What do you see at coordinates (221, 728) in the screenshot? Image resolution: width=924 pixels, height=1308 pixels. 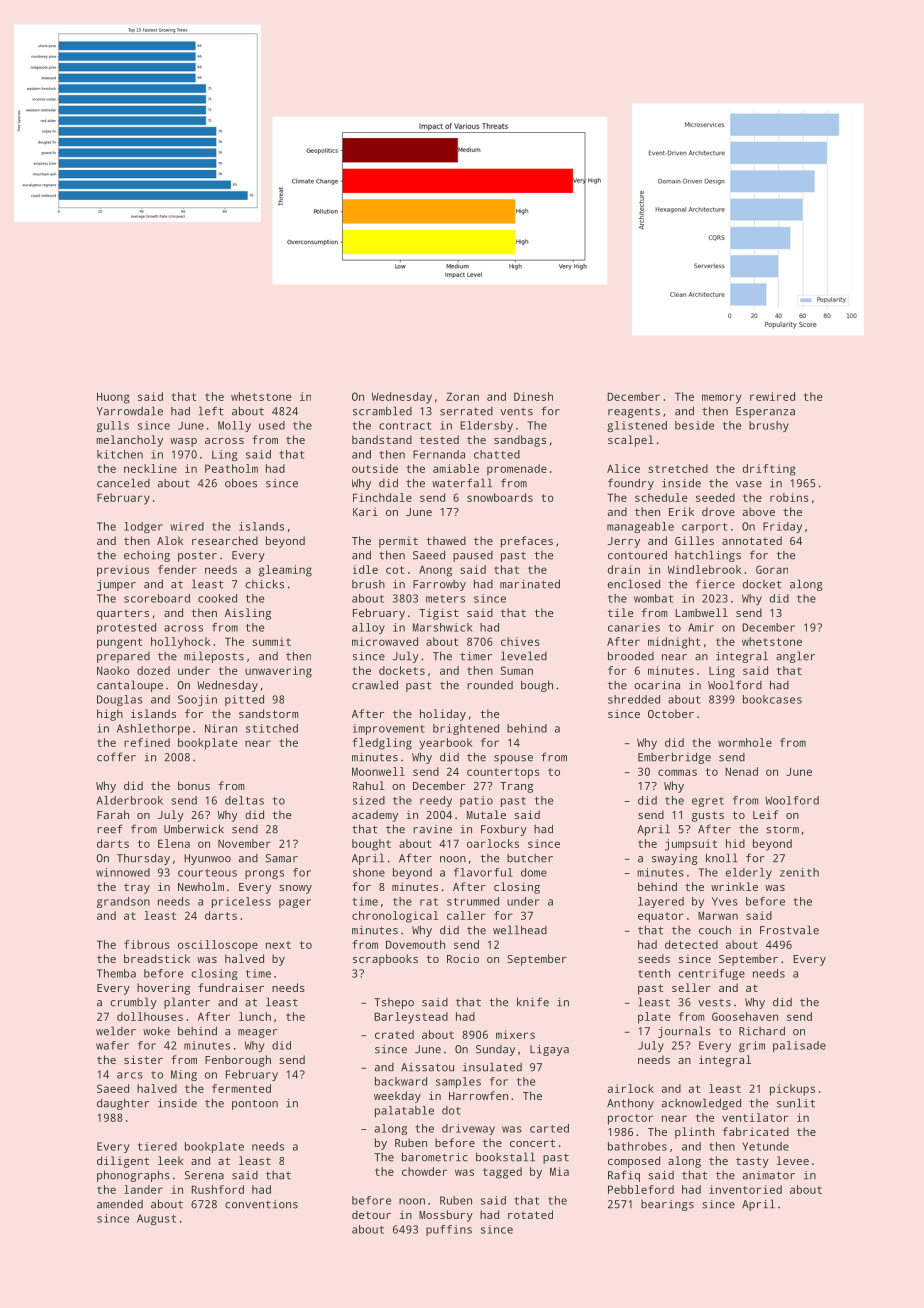 I see `Niran` at bounding box center [221, 728].
